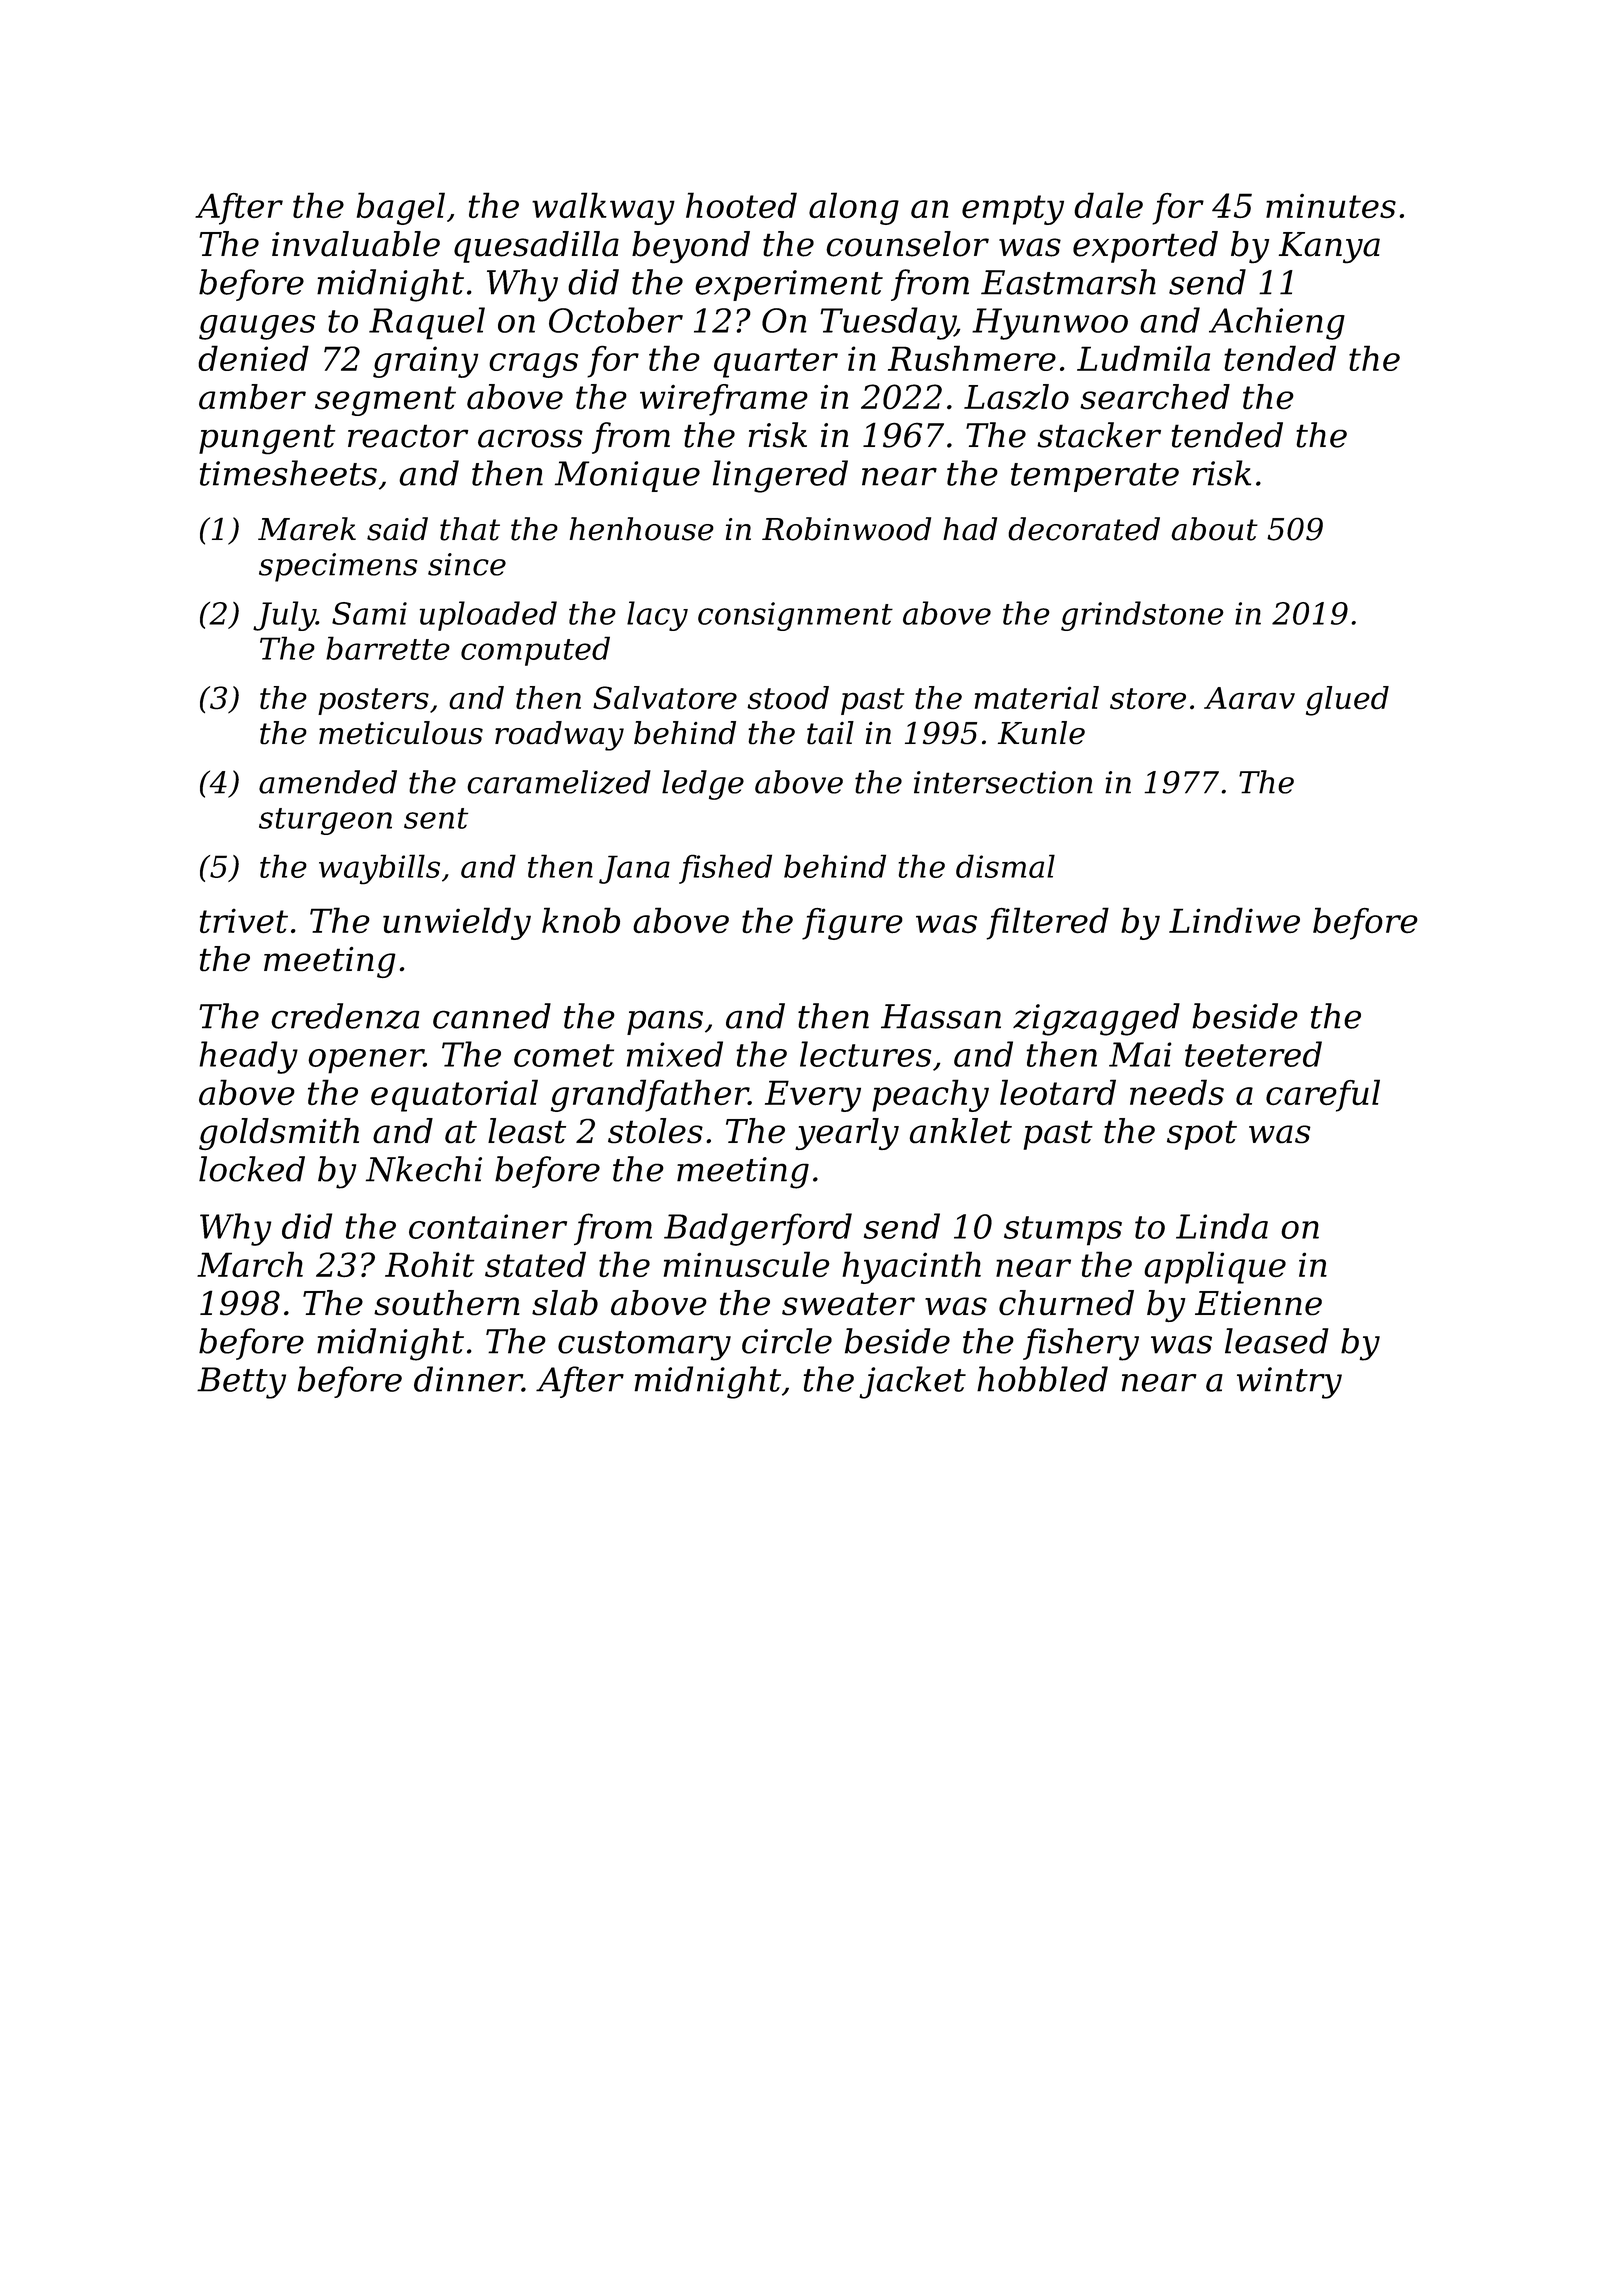  I want to click on canned, so click(492, 1016).
